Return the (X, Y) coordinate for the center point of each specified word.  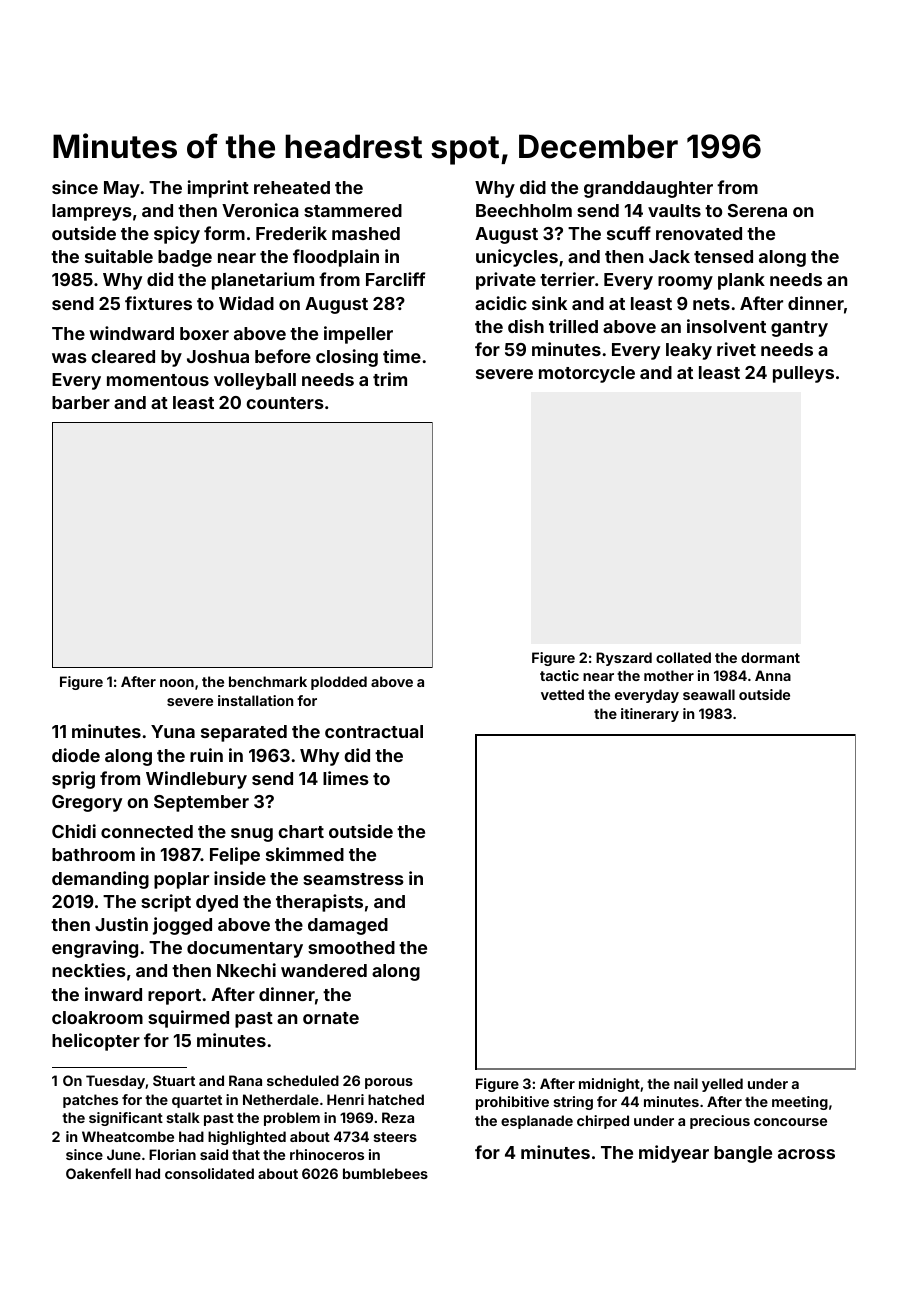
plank (741, 281)
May (122, 189)
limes (346, 778)
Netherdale (281, 1099)
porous (389, 1083)
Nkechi (246, 970)
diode (76, 755)
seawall (709, 694)
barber (81, 402)
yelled (722, 1085)
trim (390, 379)
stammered (353, 210)
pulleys (803, 374)
